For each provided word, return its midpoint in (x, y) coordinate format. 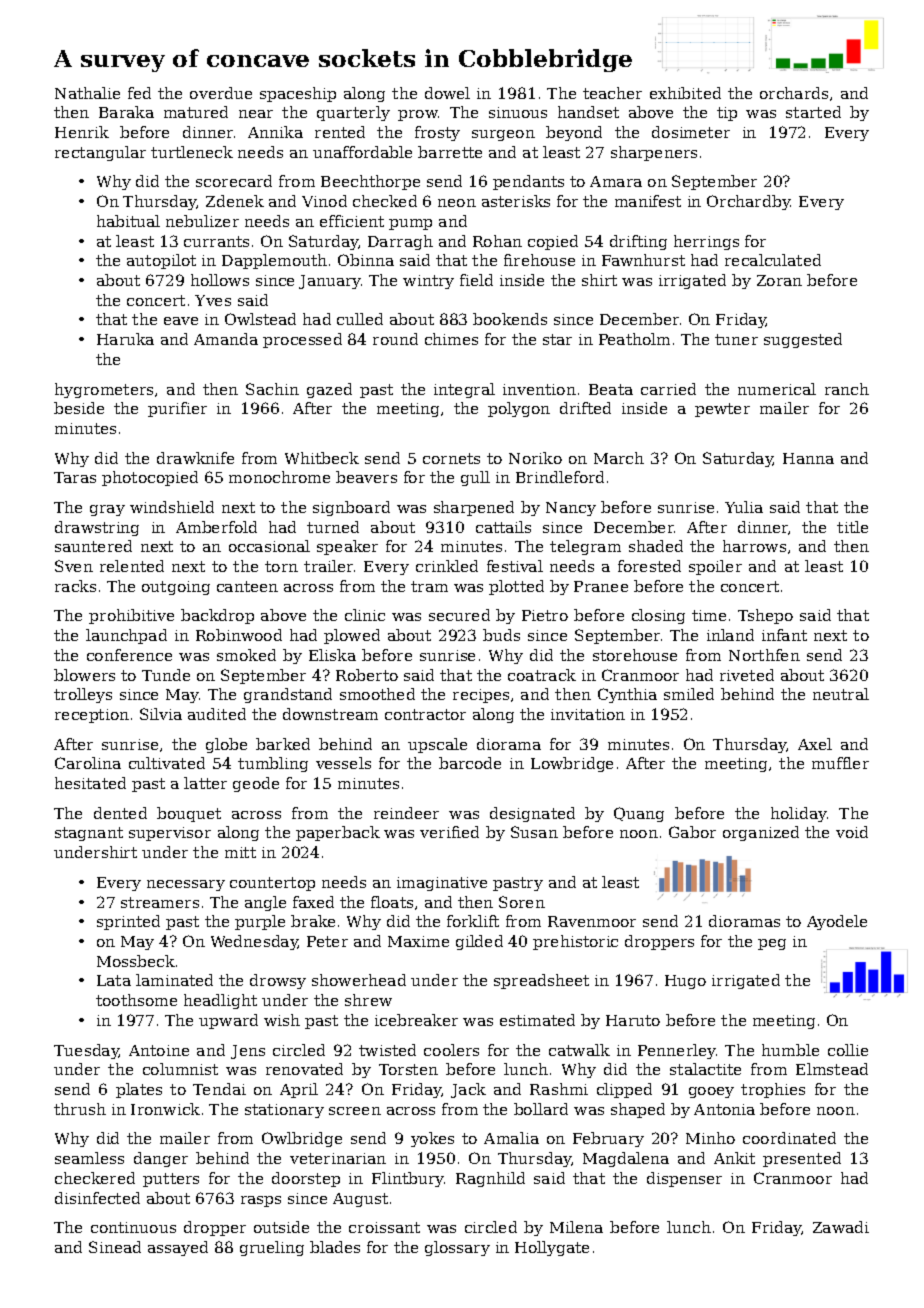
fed (139, 93)
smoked (246, 655)
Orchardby (749, 202)
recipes (481, 696)
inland (730, 635)
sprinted (128, 922)
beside (79, 408)
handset (588, 112)
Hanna (808, 458)
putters (171, 1180)
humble (790, 1050)
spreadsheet (541, 981)
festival (515, 566)
